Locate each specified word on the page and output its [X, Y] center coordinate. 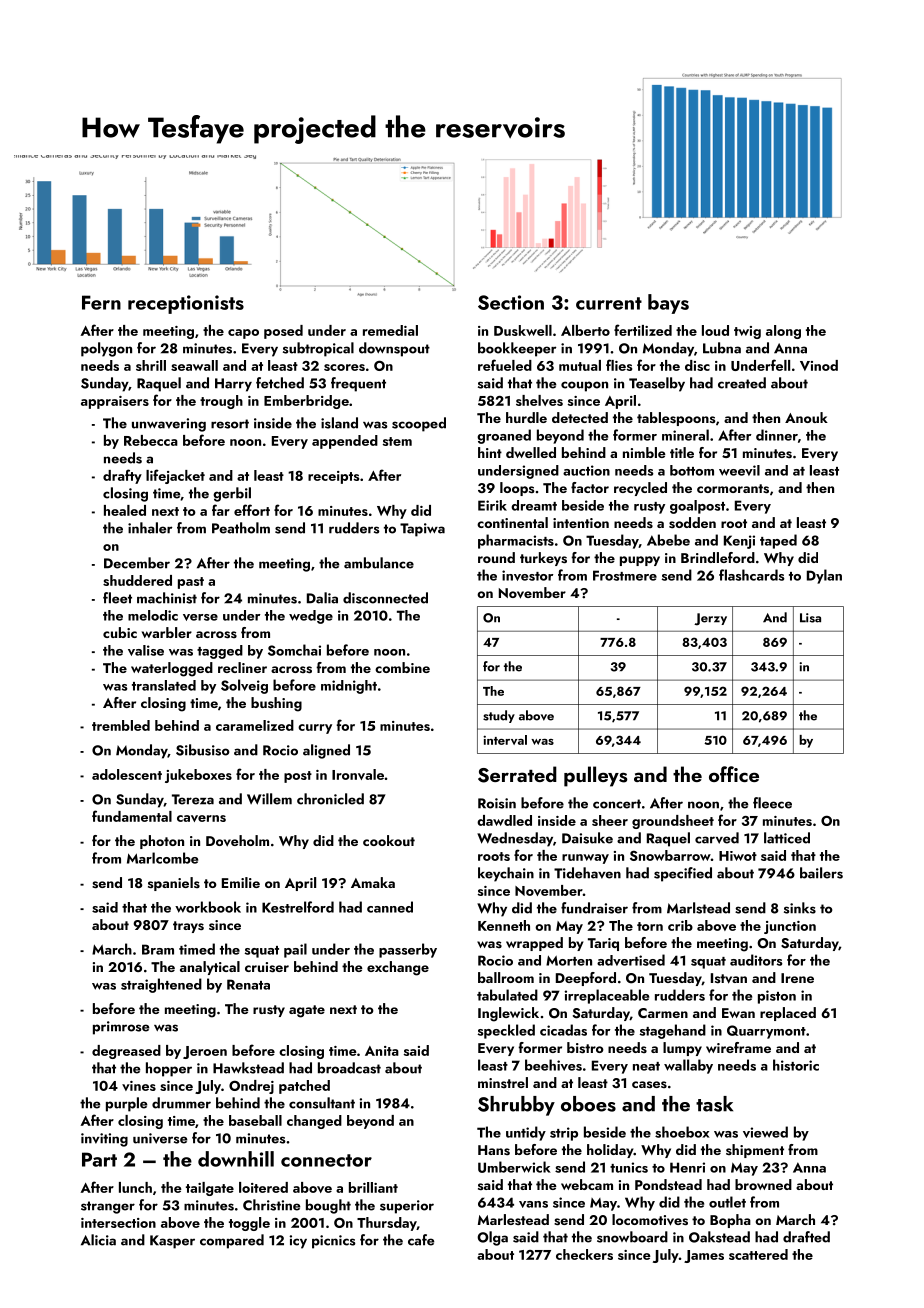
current [609, 303]
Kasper [172, 1242]
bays [668, 304]
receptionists [186, 304]
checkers [584, 1254]
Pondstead [668, 1184]
